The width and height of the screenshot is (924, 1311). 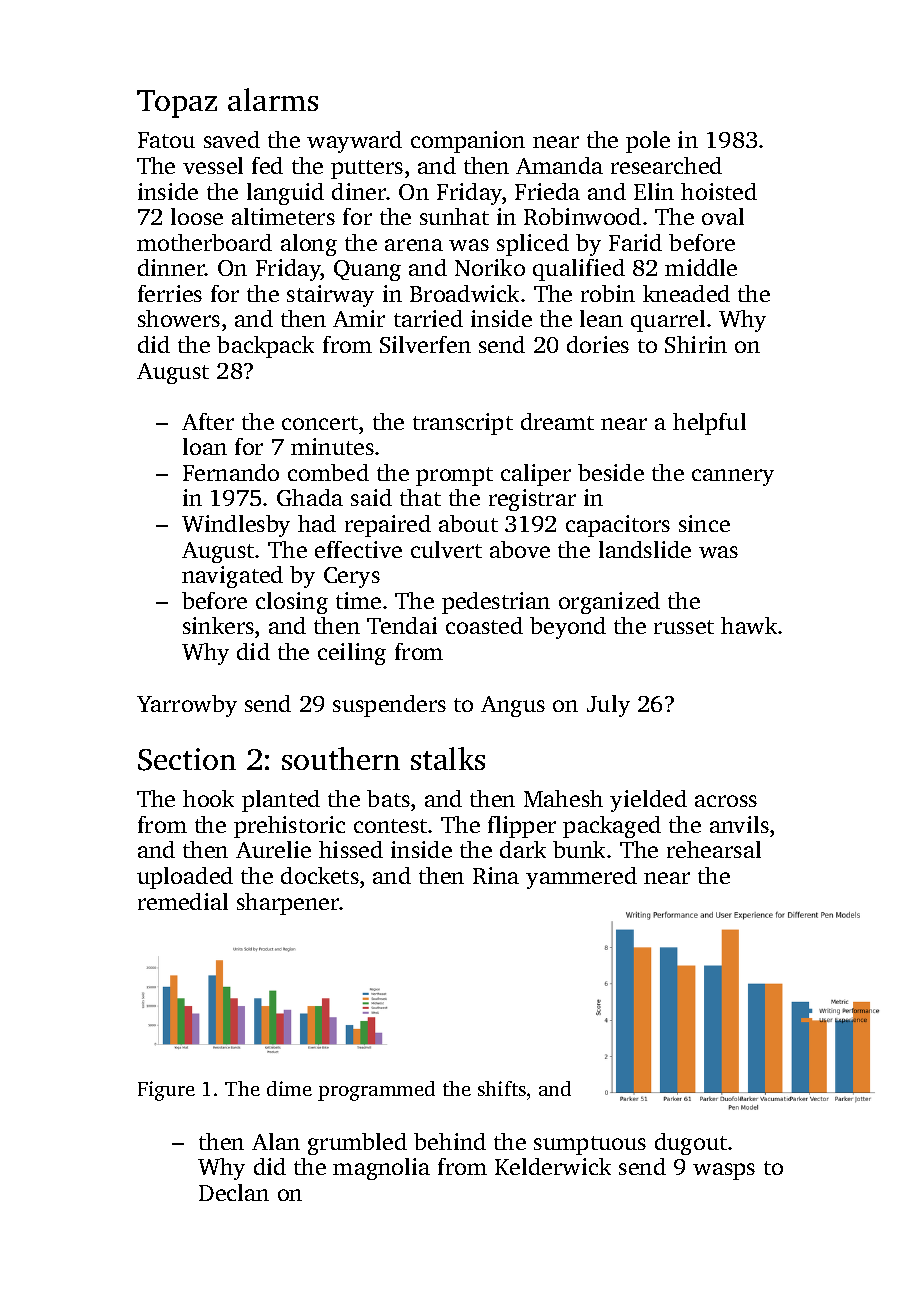 I want to click on hoisted, so click(x=719, y=191).
